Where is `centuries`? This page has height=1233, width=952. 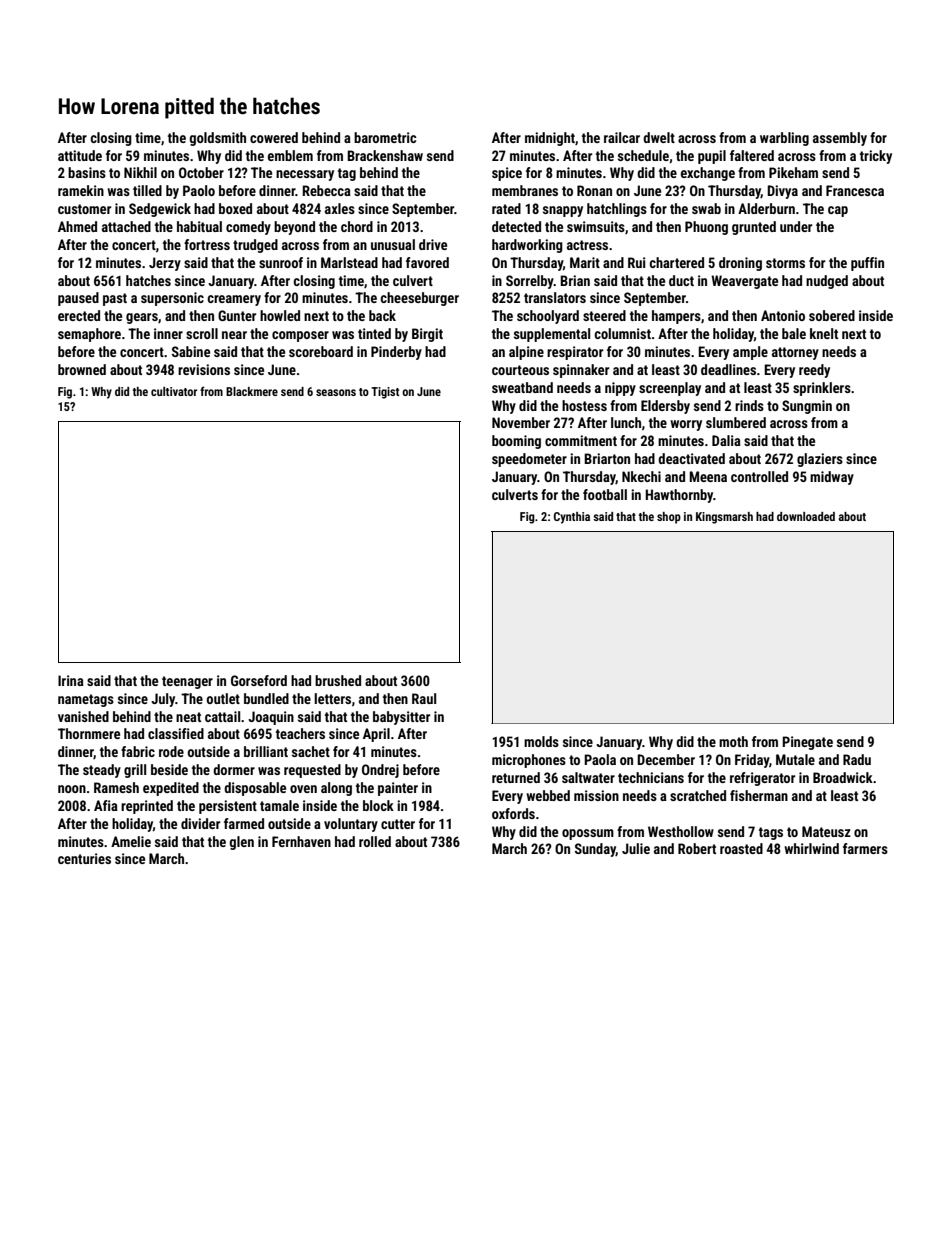
centuries is located at coordinates (84, 858).
